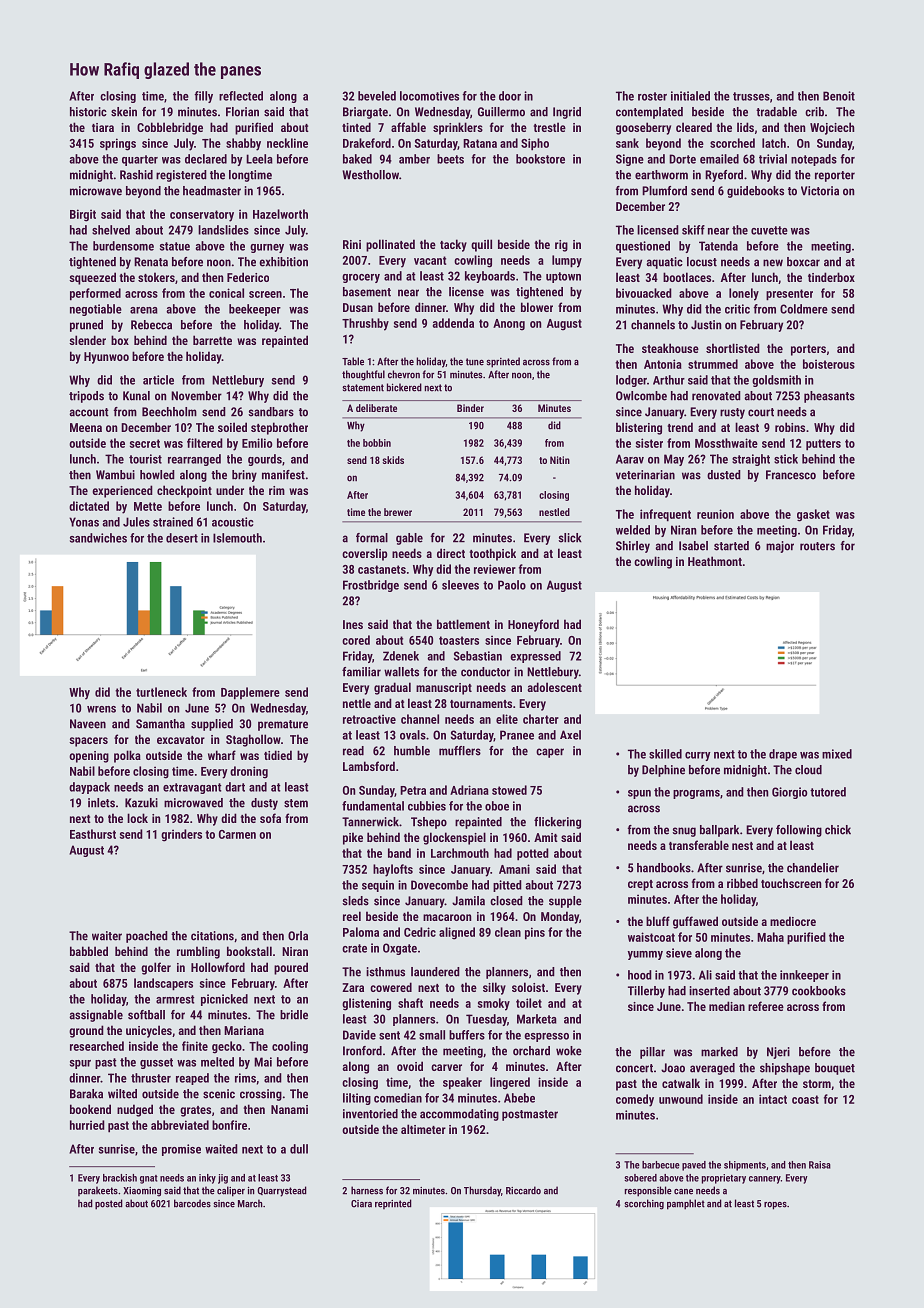 Image resolution: width=924 pixels, height=1308 pixels. I want to click on assignable, so click(96, 1016).
